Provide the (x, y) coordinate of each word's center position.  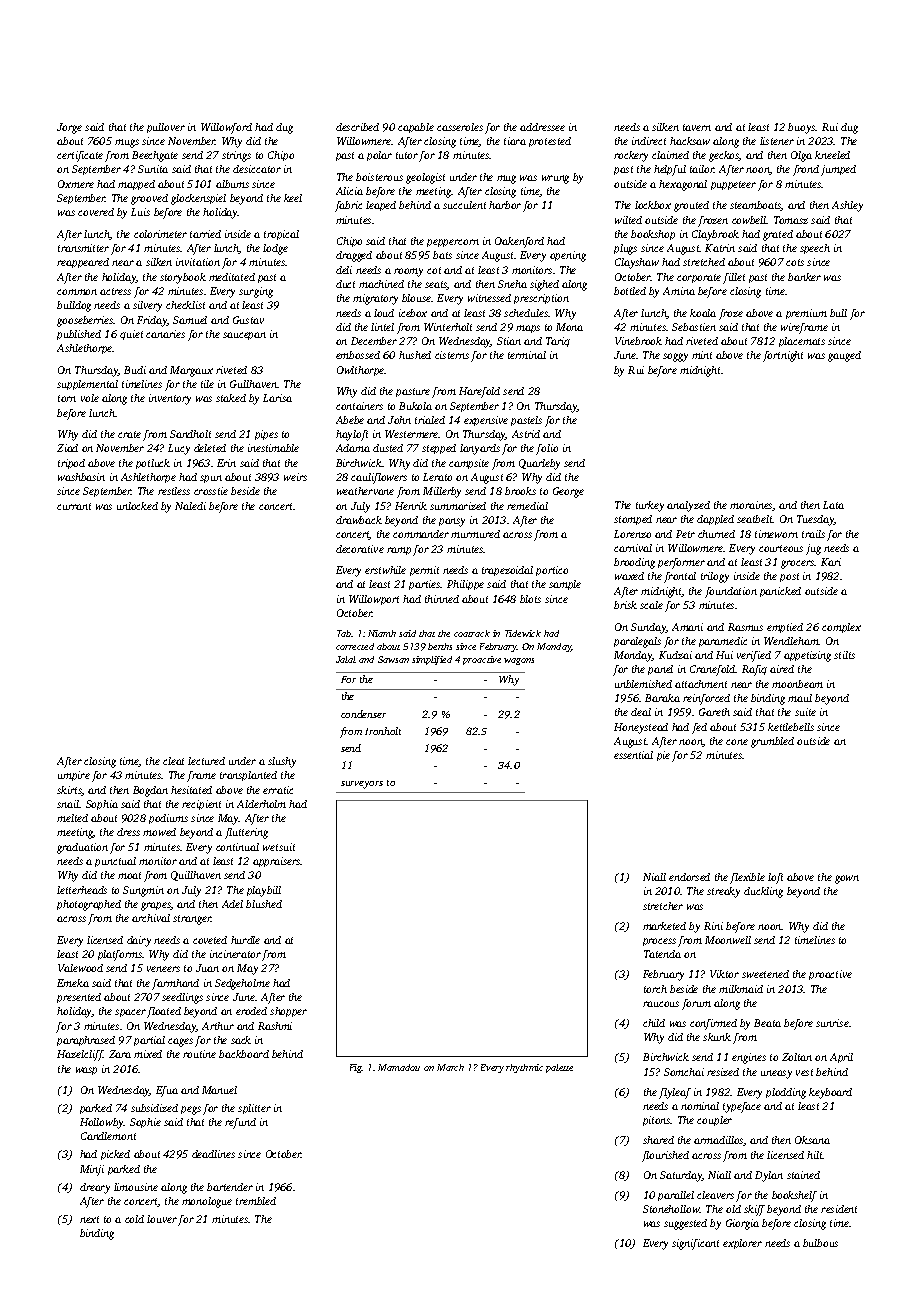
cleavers (715, 1195)
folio (547, 449)
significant (695, 1244)
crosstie (211, 491)
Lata (833, 505)
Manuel (219, 1090)
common (77, 292)
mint (702, 355)
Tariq (558, 342)
